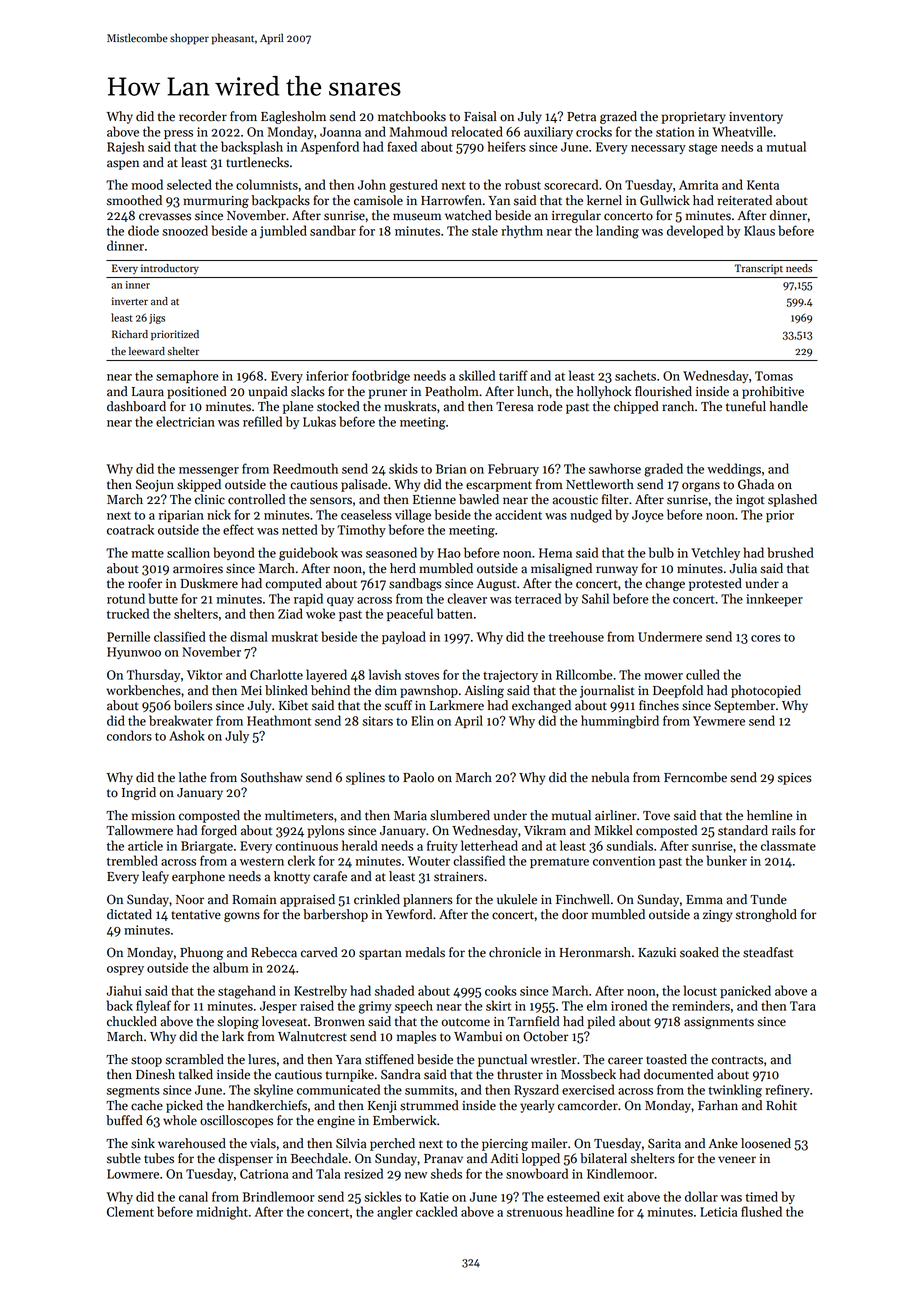  What do you see at coordinates (517, 899) in the document?
I see `ukulele` at bounding box center [517, 899].
